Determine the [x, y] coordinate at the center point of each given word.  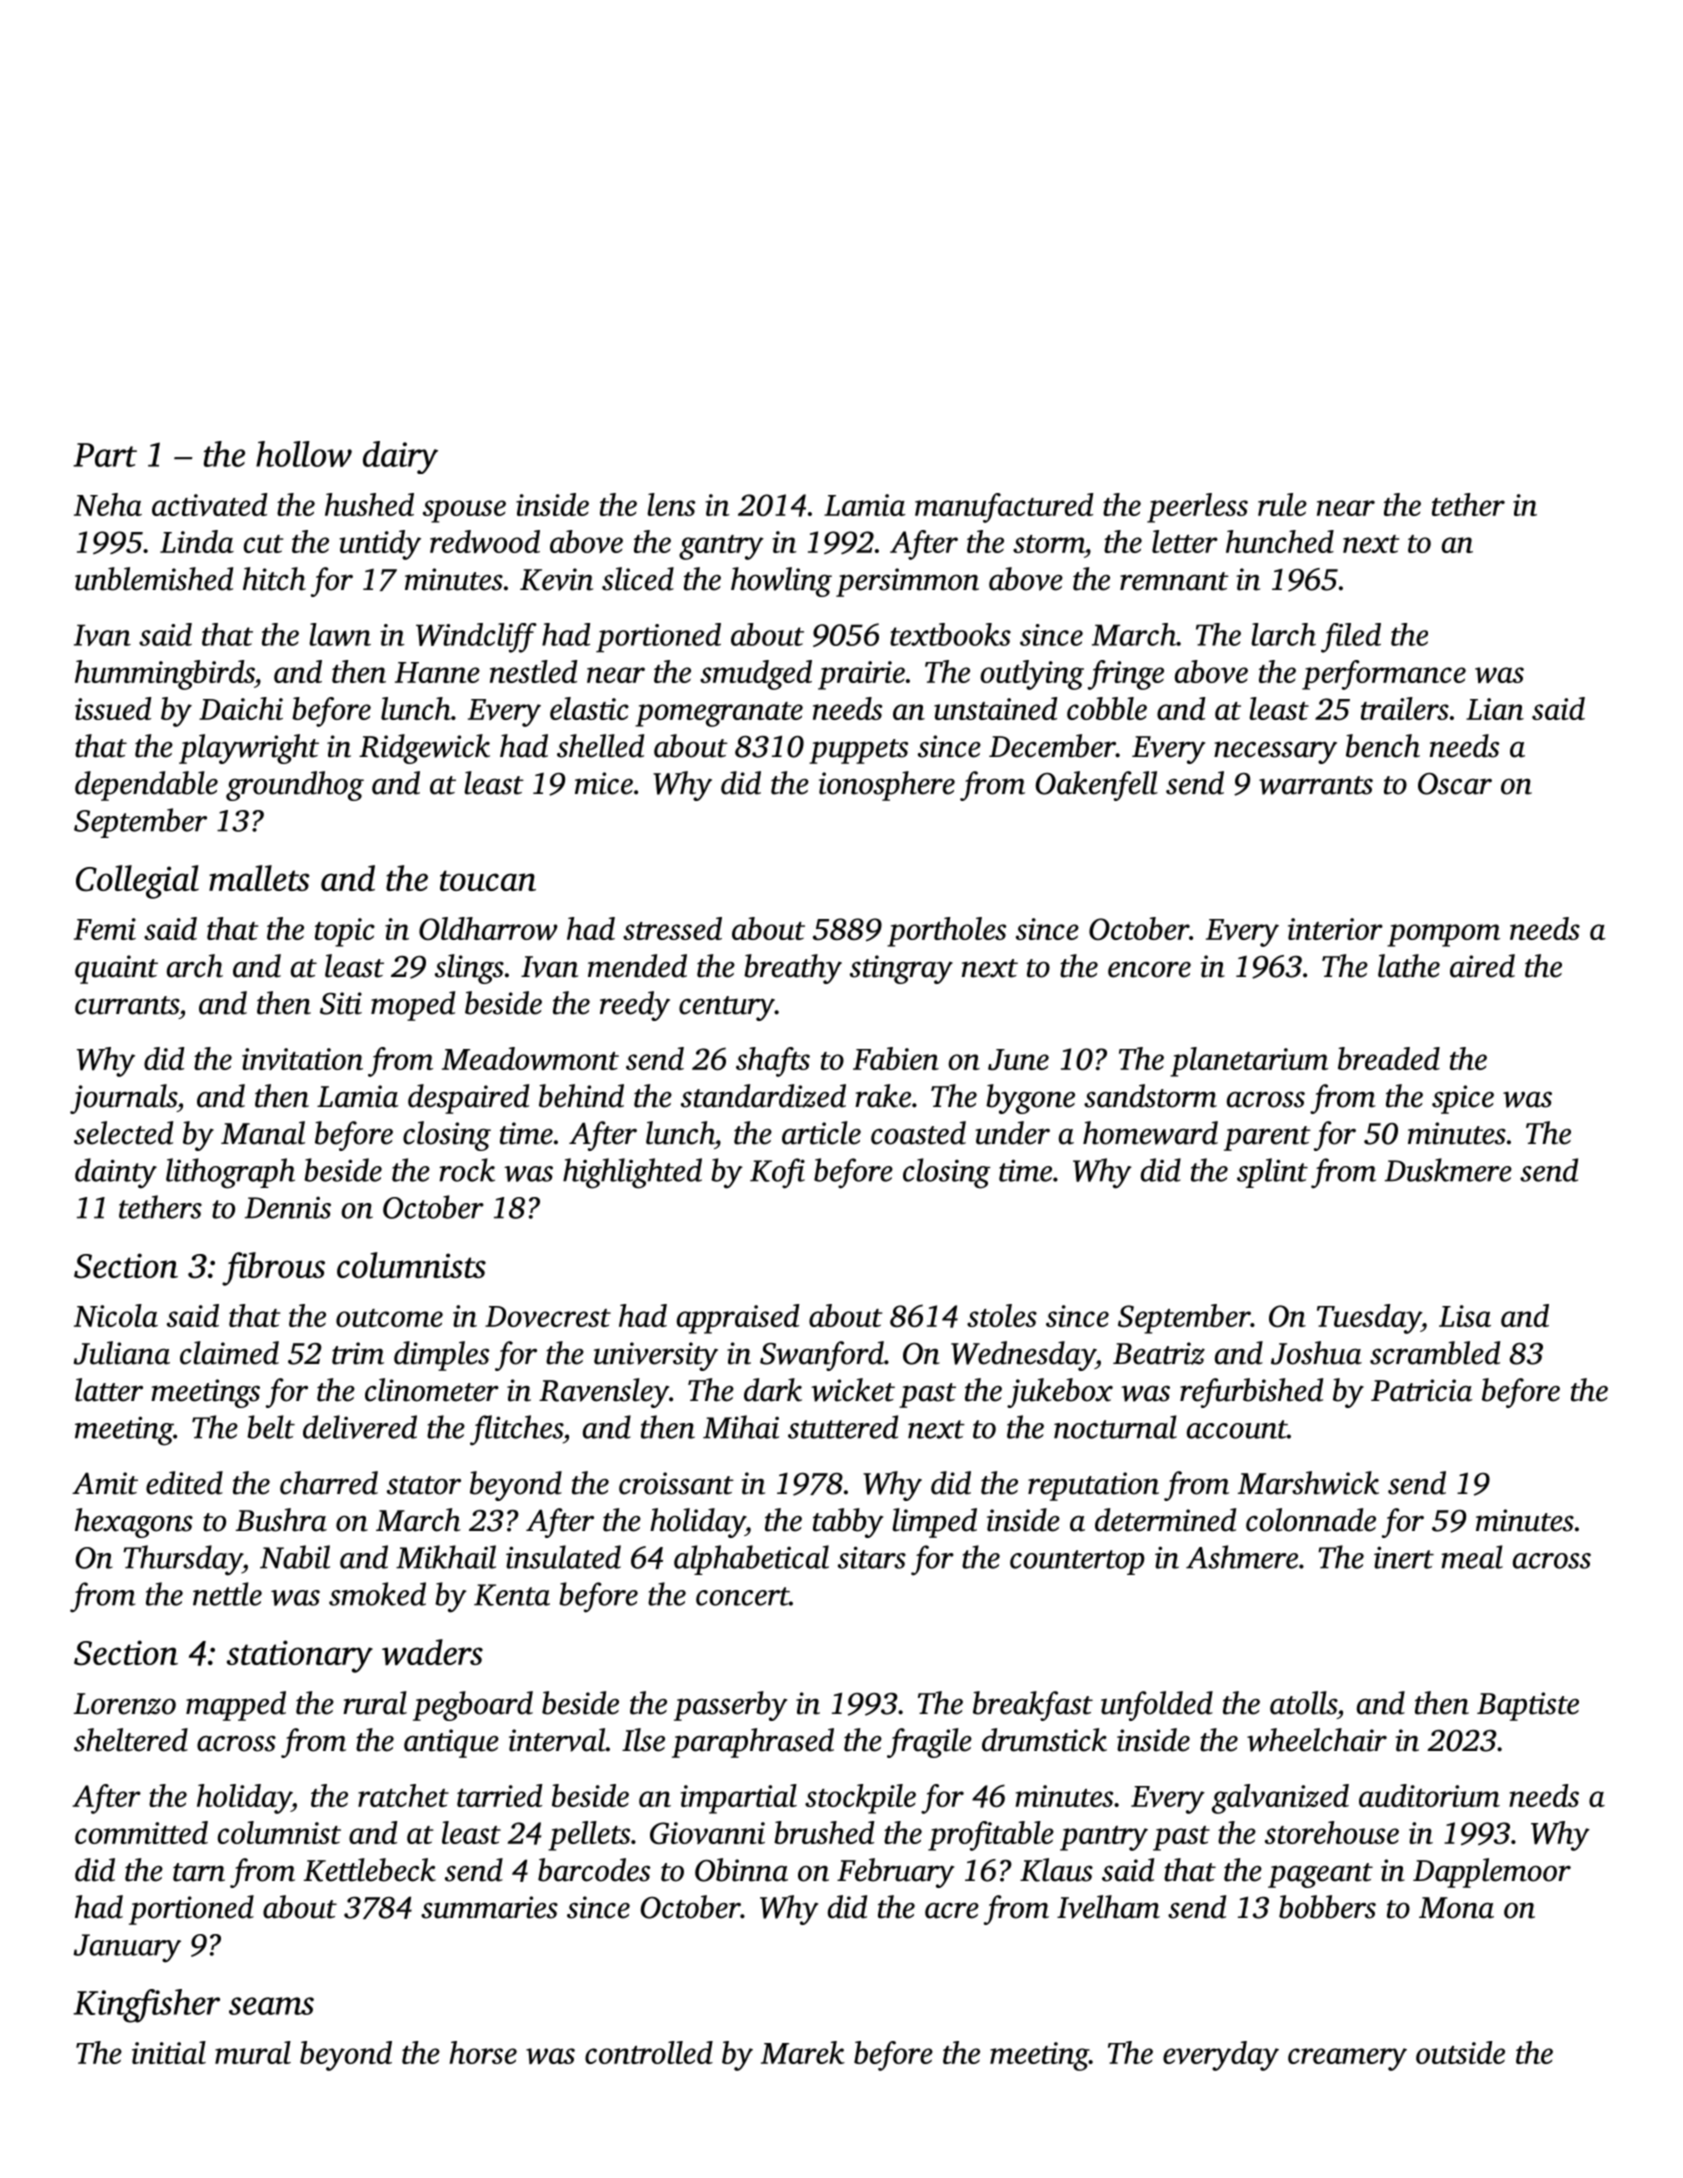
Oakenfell [1097, 786]
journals [123, 1099]
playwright [249, 749]
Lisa [1465, 1316]
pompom [1443, 935]
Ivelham [1108, 1907]
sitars [872, 1557]
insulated [563, 1557]
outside [1460, 2052]
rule [1282, 504]
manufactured [1004, 508]
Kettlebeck [369, 1870]
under [1012, 1133]
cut [263, 544]
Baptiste [1528, 1706]
